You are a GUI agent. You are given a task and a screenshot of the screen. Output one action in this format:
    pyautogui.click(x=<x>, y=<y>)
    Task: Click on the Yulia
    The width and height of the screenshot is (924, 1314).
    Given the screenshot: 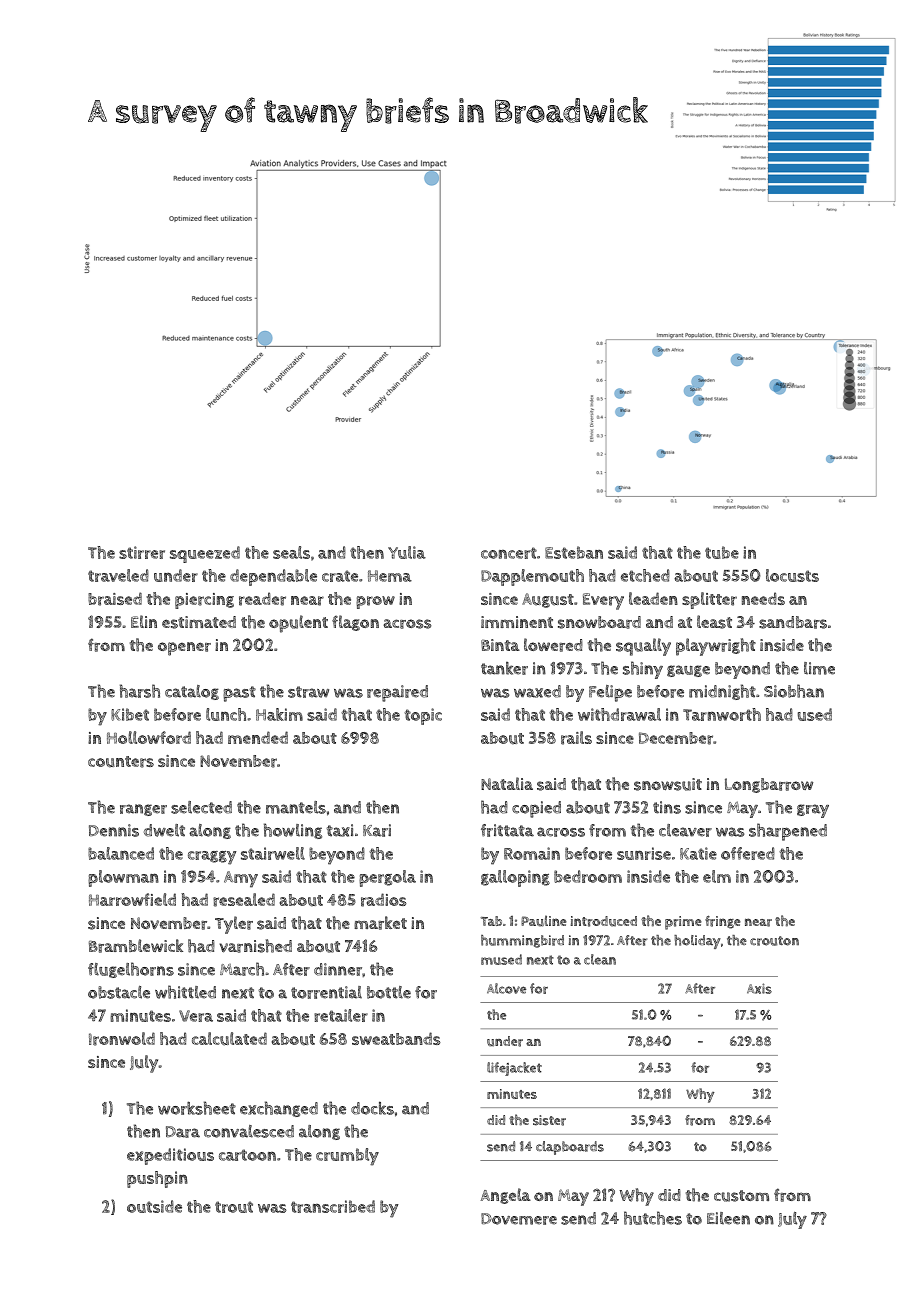 What is the action you would take?
    pyautogui.click(x=407, y=552)
